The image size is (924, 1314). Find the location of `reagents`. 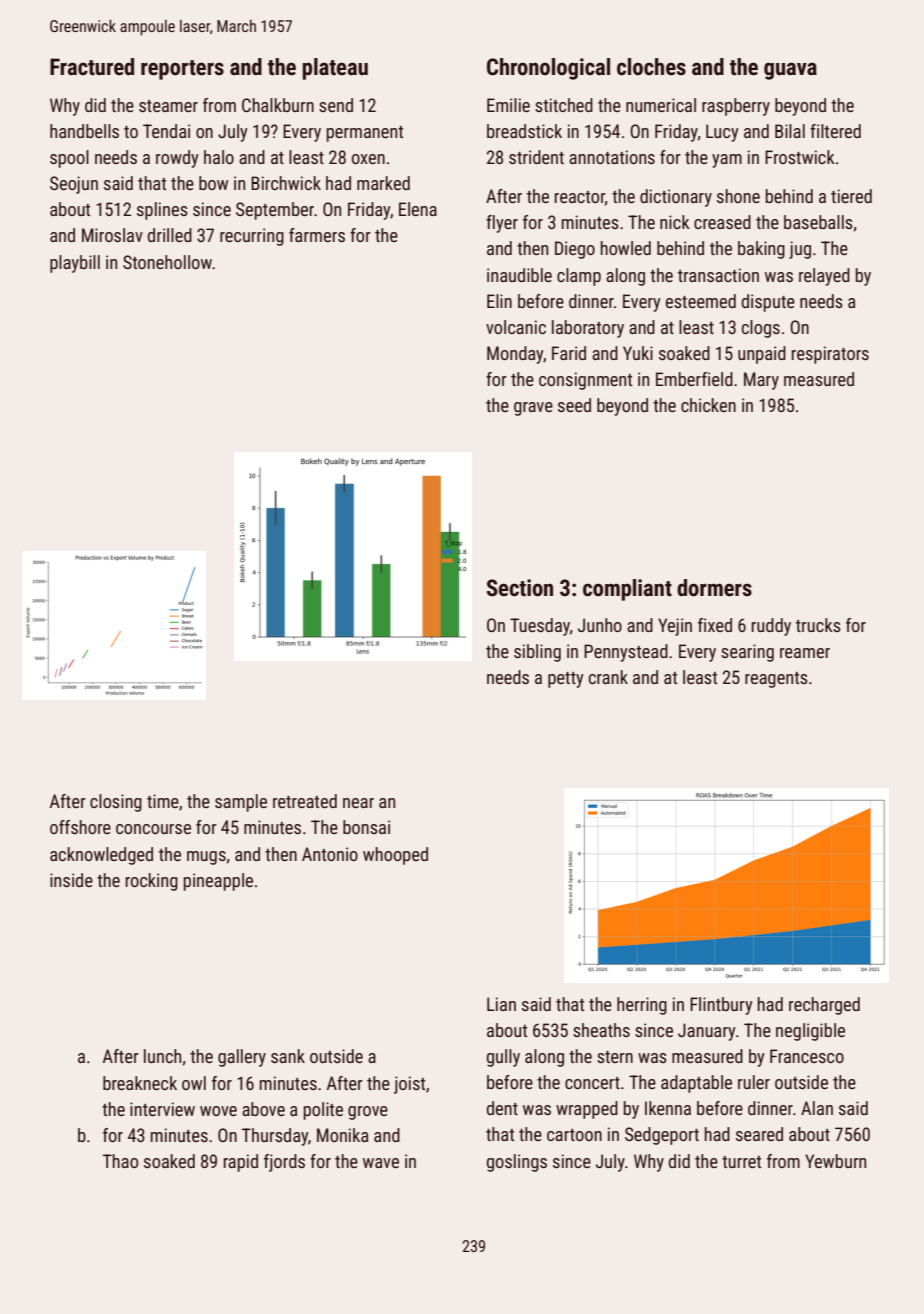

reagents is located at coordinates (776, 680).
